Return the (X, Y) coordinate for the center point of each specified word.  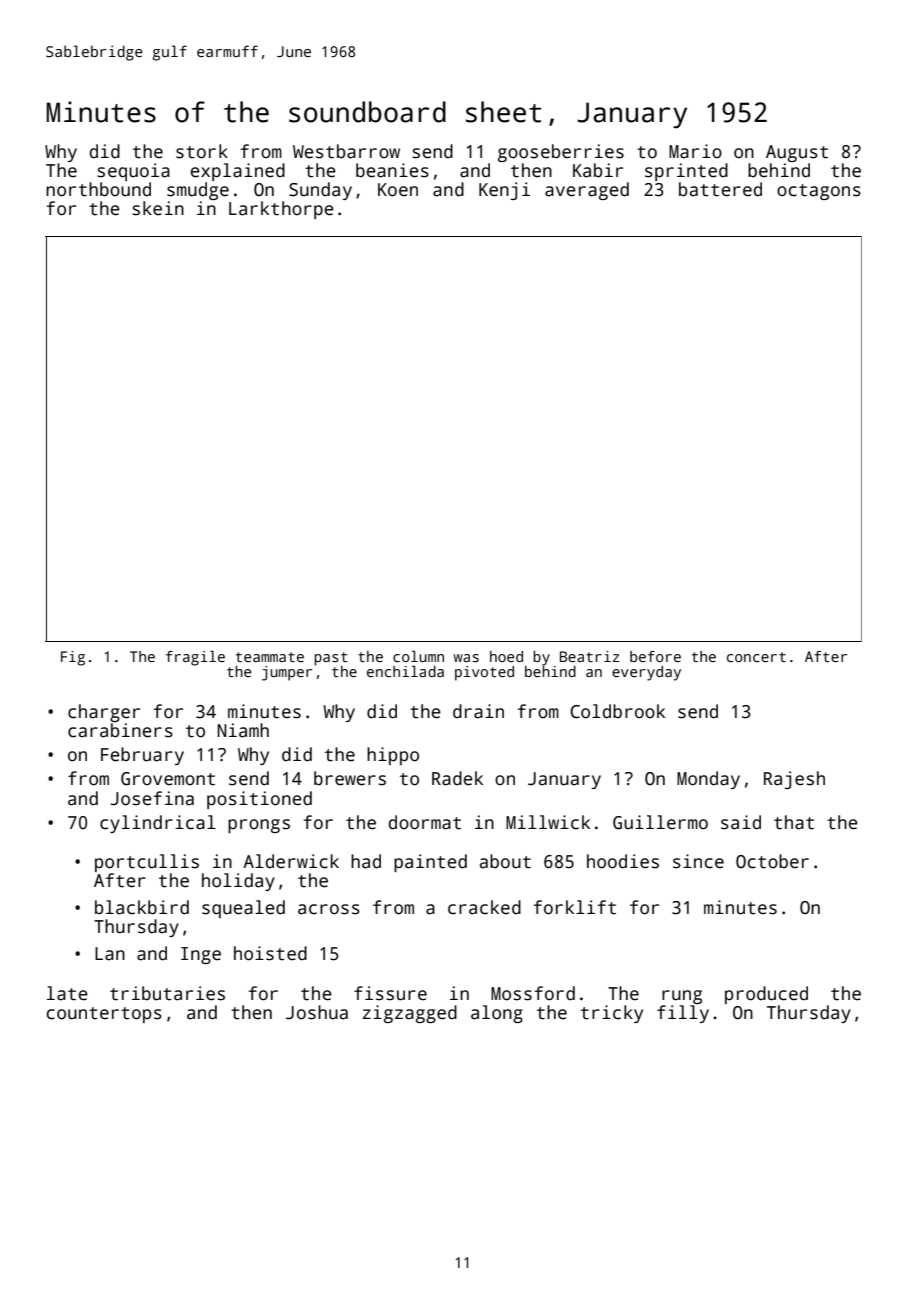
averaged (587, 191)
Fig (73, 658)
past (331, 659)
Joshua (317, 1012)
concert (756, 657)
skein (158, 208)
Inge (201, 955)
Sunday (320, 191)
